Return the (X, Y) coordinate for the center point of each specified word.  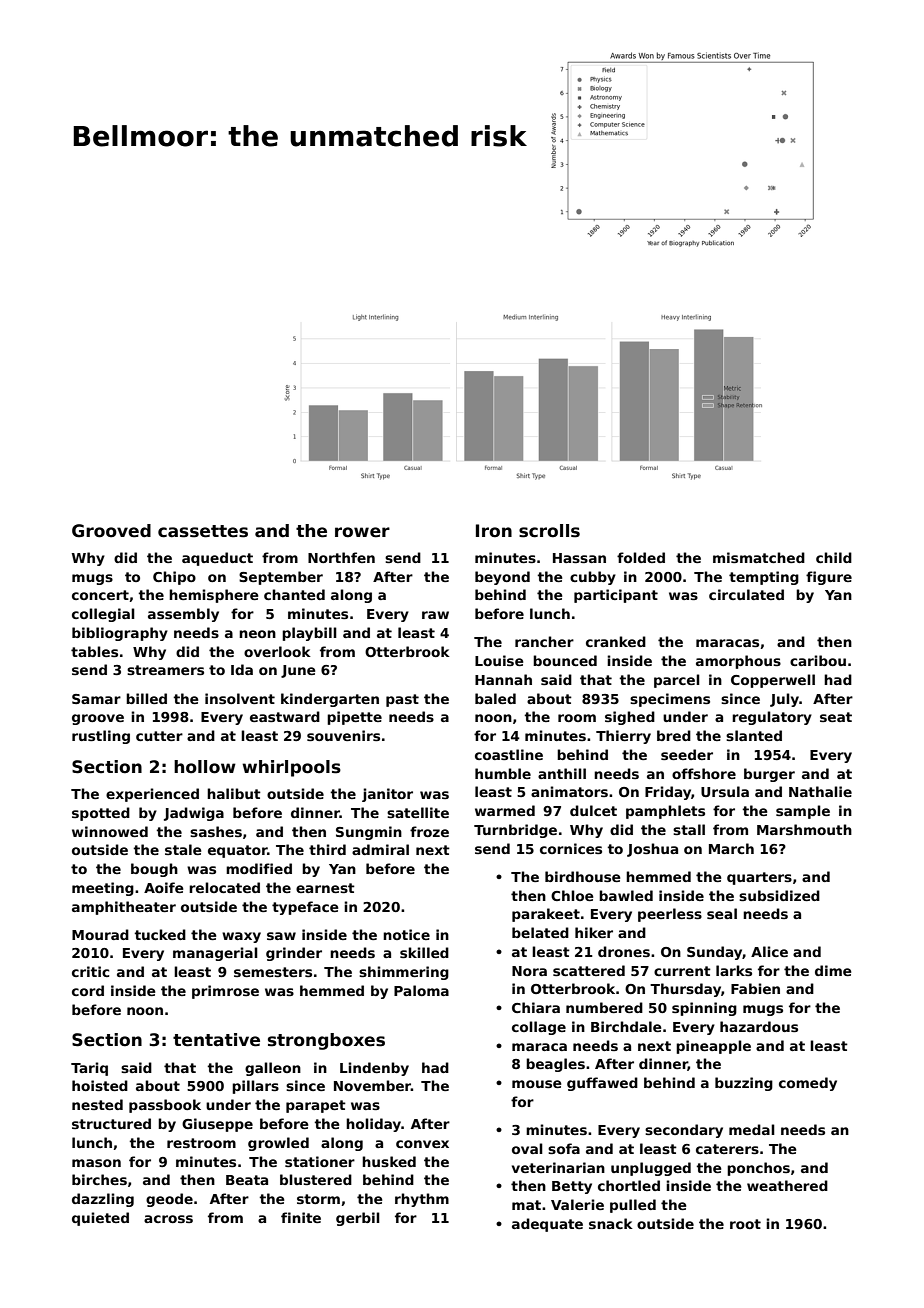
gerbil (358, 1219)
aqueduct (217, 559)
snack (611, 1223)
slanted (754, 735)
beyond (502, 578)
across (168, 1219)
